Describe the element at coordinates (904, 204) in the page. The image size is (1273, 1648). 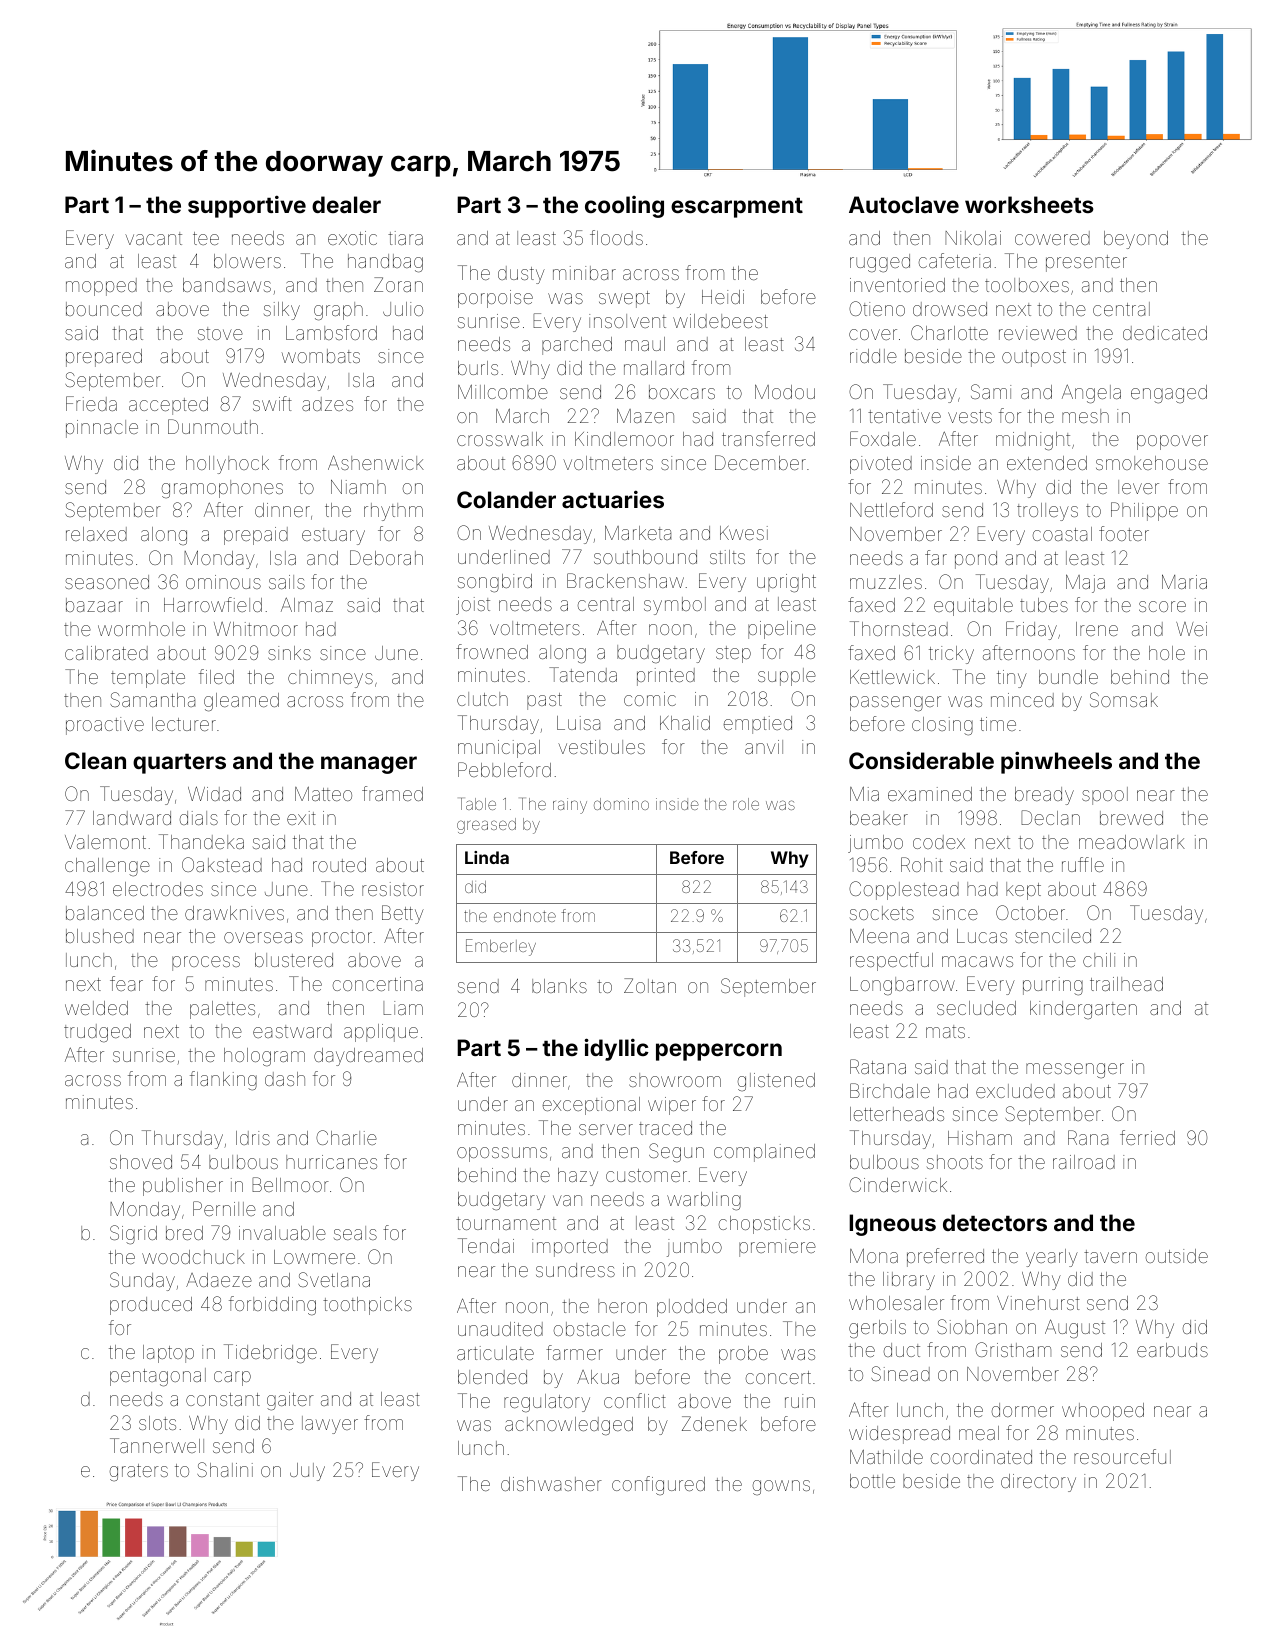
I see `Autoclave` at that location.
